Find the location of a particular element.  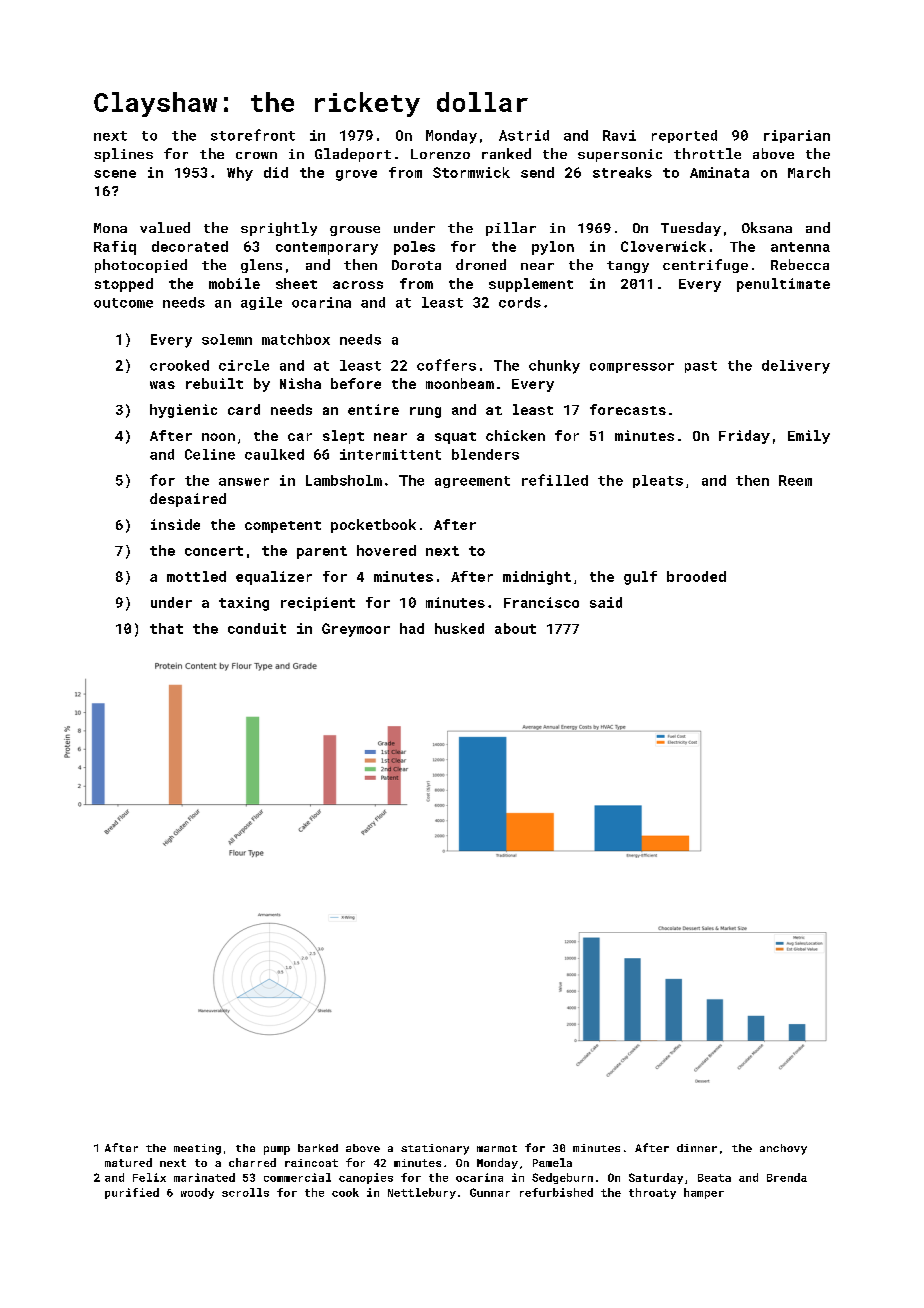

Emily is located at coordinates (809, 437).
